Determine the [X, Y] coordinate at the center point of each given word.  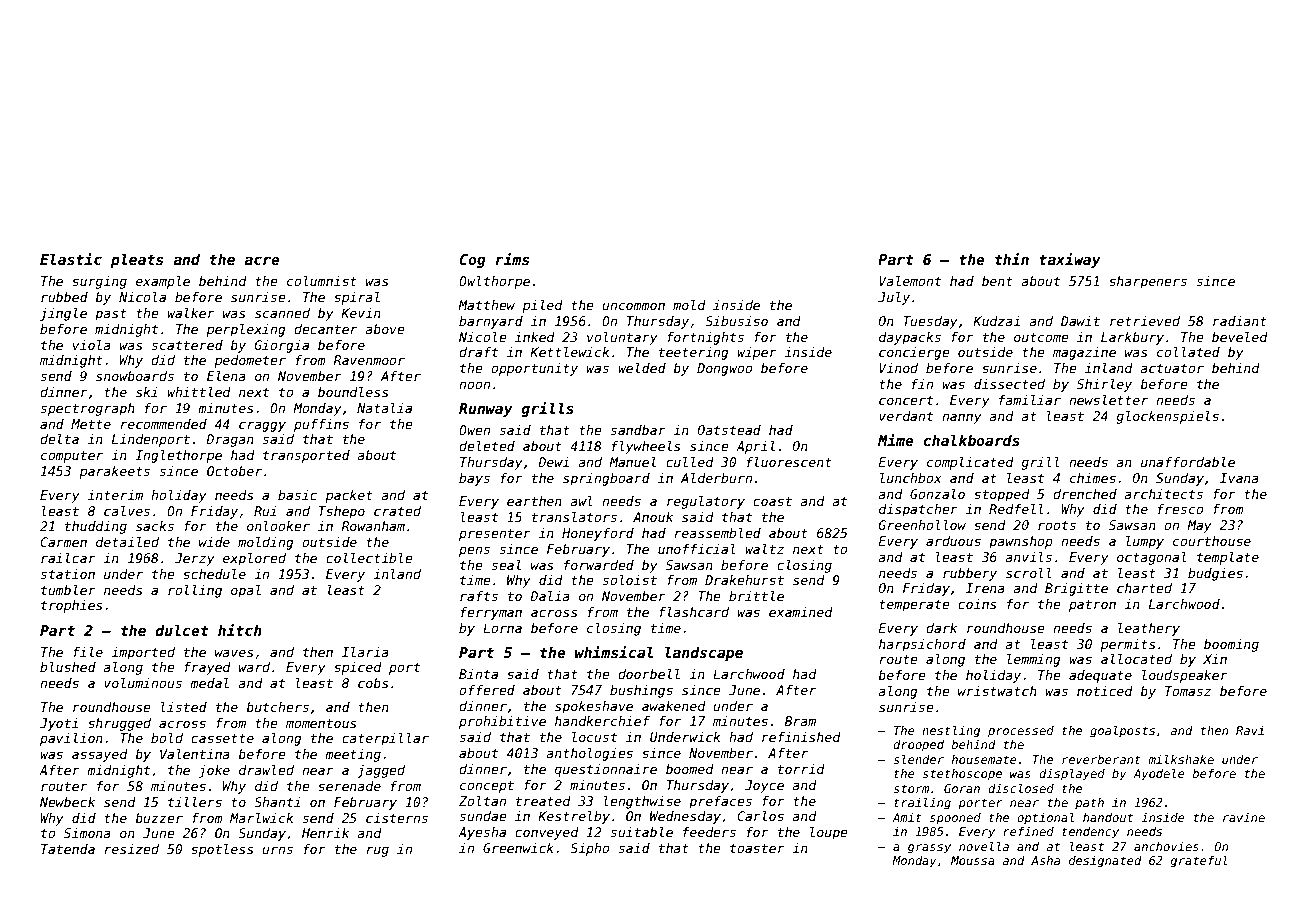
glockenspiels [1168, 417]
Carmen [63, 542]
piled [543, 306]
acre [262, 260]
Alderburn [716, 478]
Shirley [1104, 385]
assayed [100, 755]
